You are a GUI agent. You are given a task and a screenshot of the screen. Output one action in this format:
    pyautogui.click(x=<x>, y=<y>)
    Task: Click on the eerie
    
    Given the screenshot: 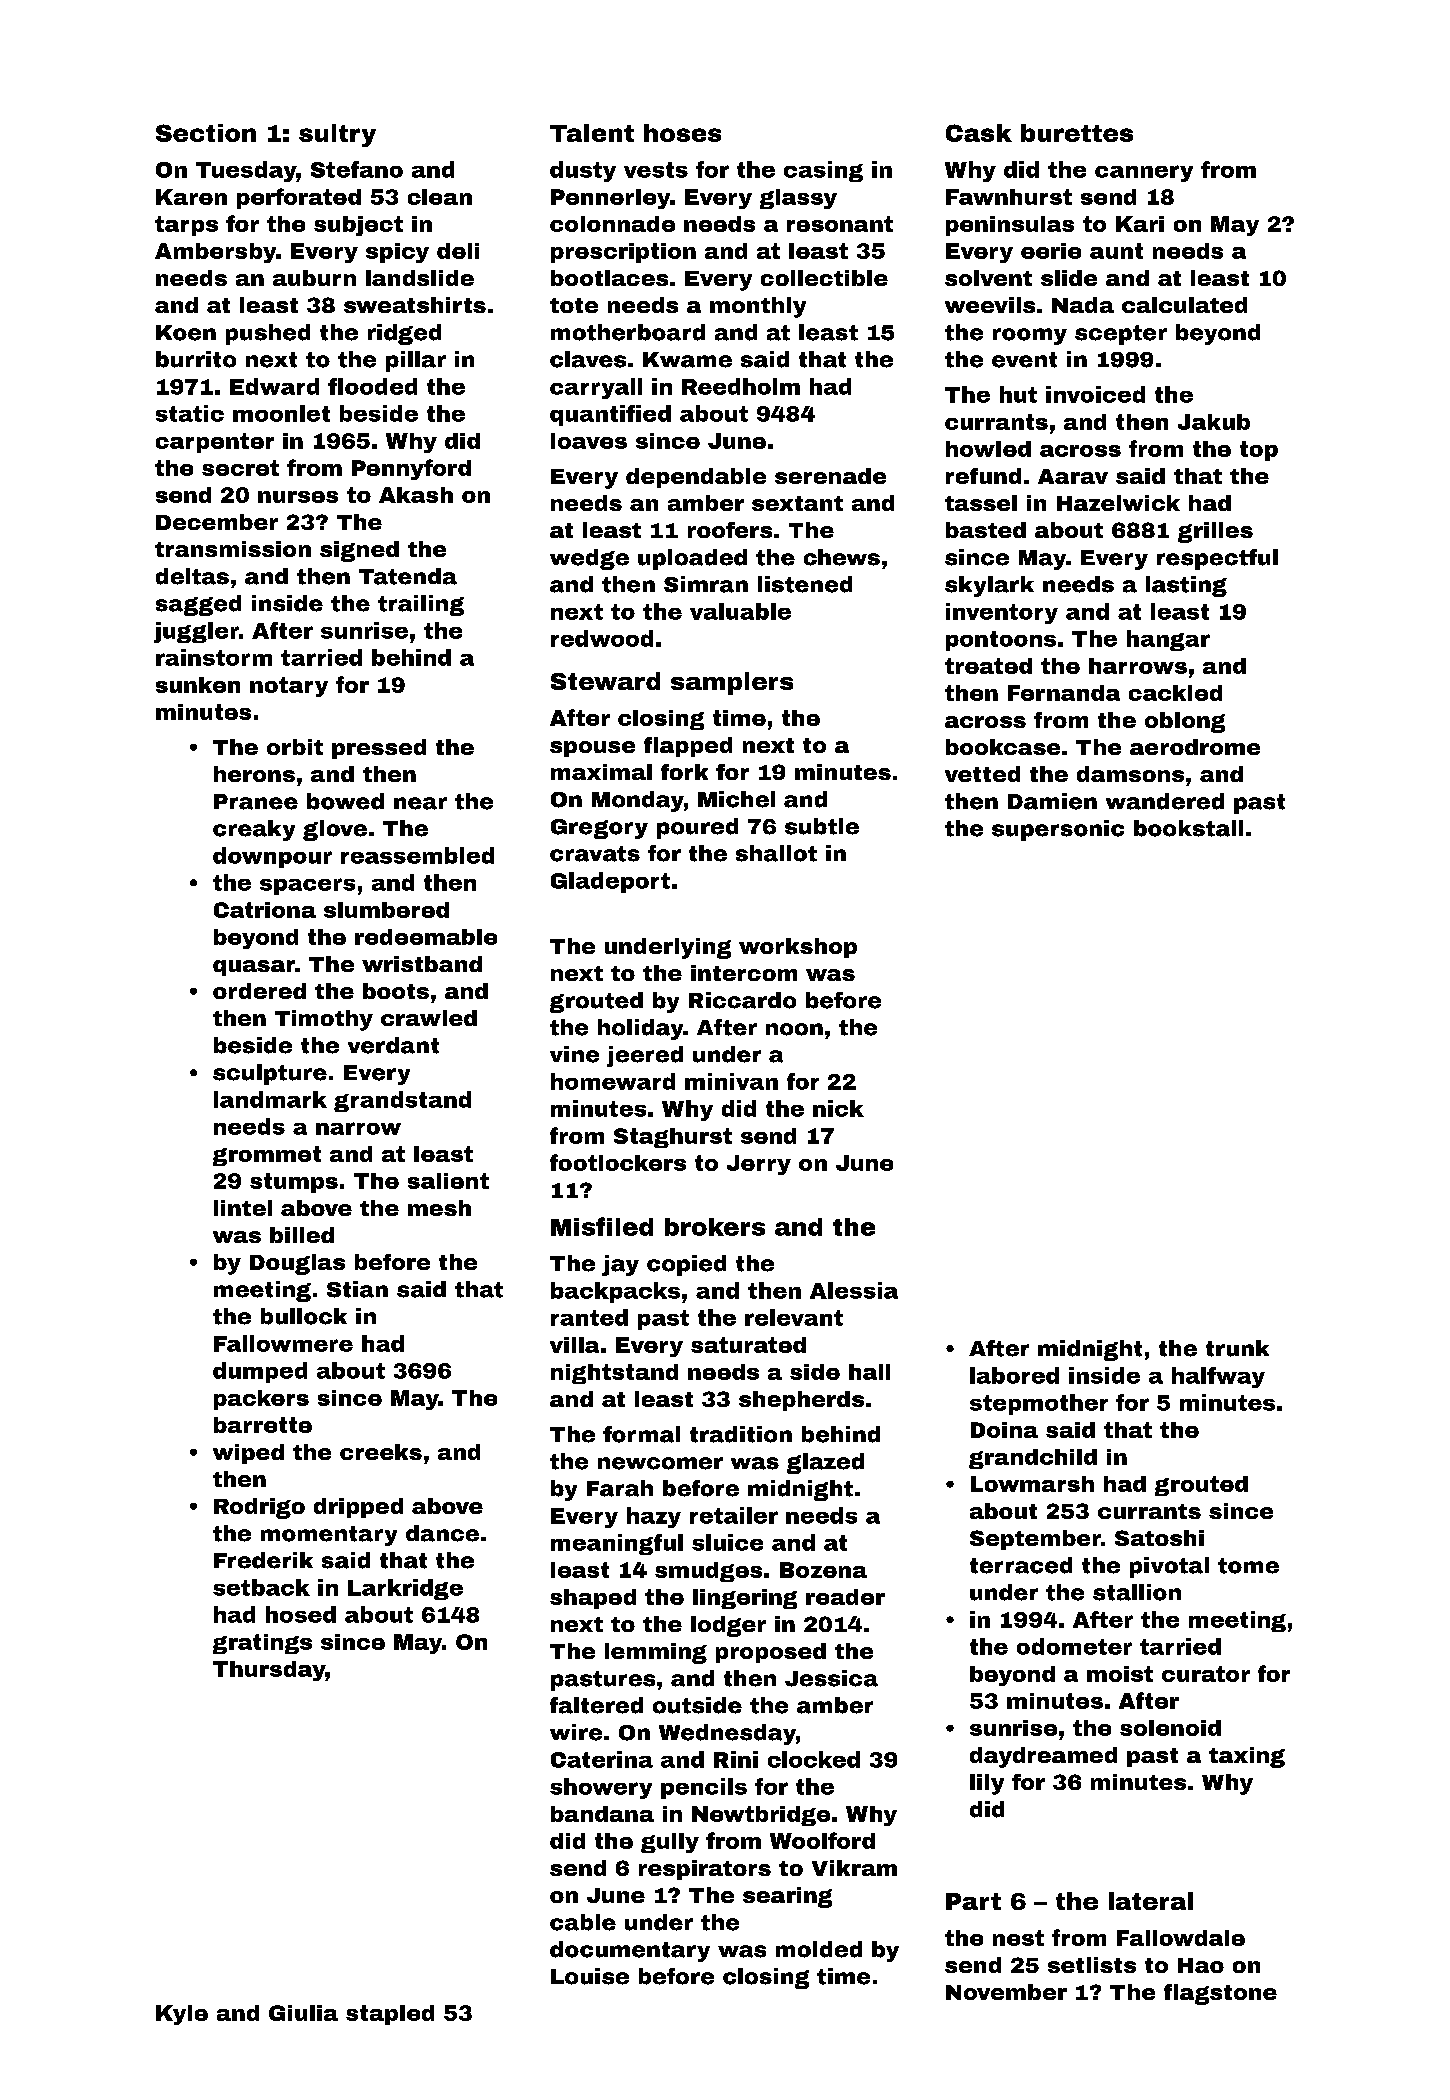 What is the action you would take?
    pyautogui.click(x=1051, y=251)
